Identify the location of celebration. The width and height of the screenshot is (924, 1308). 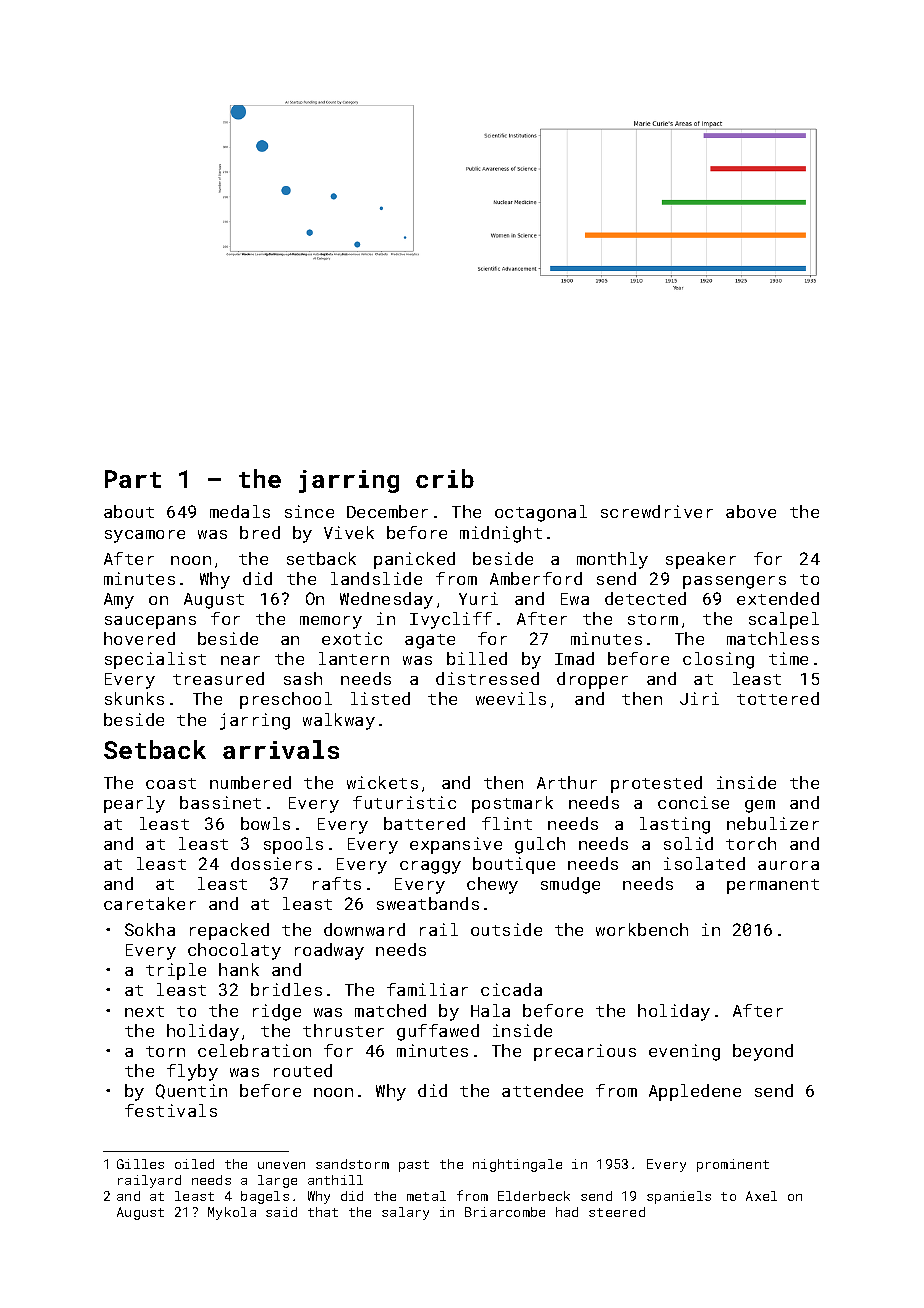
(254, 1050).
